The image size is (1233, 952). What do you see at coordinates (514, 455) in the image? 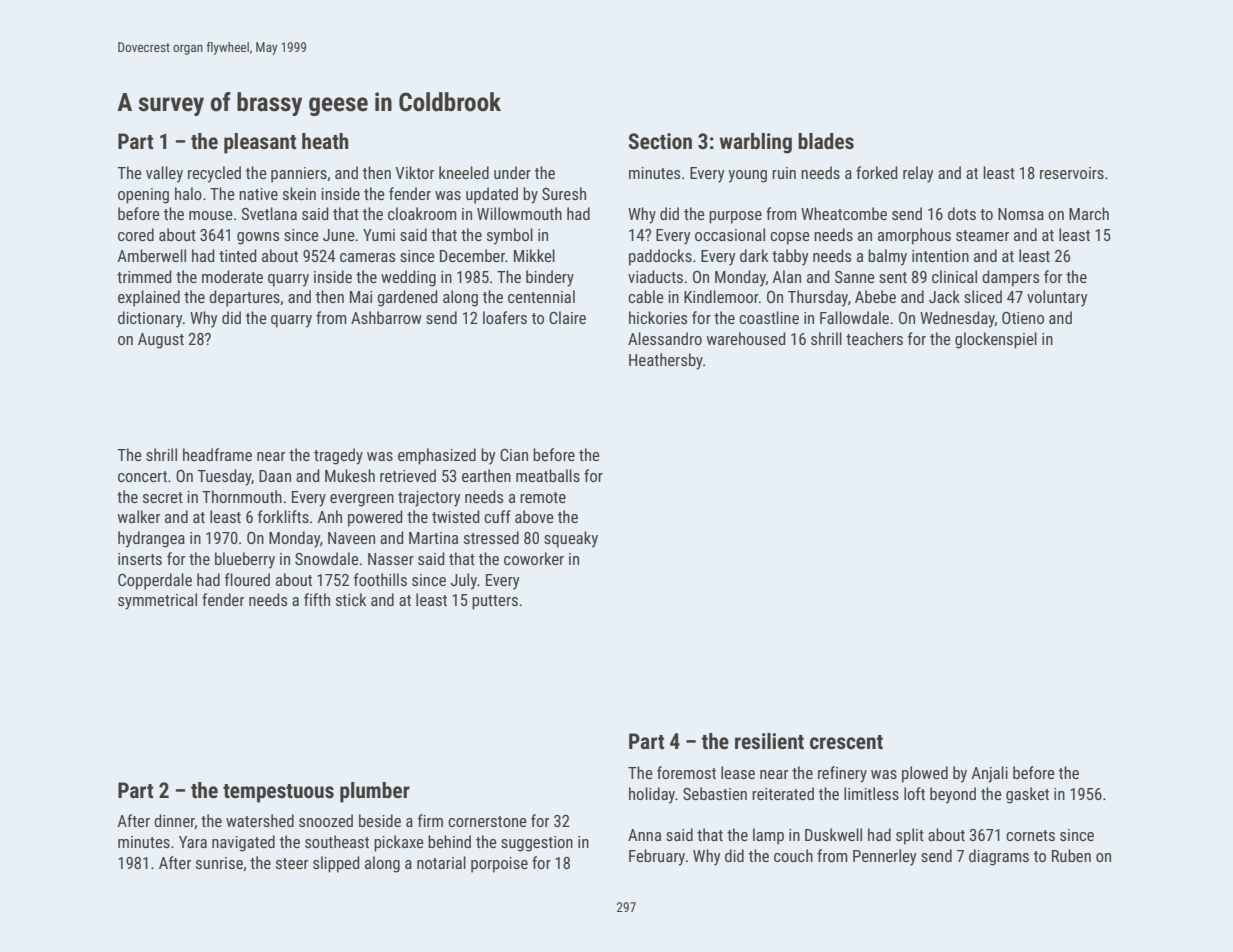
I see `Cian` at bounding box center [514, 455].
